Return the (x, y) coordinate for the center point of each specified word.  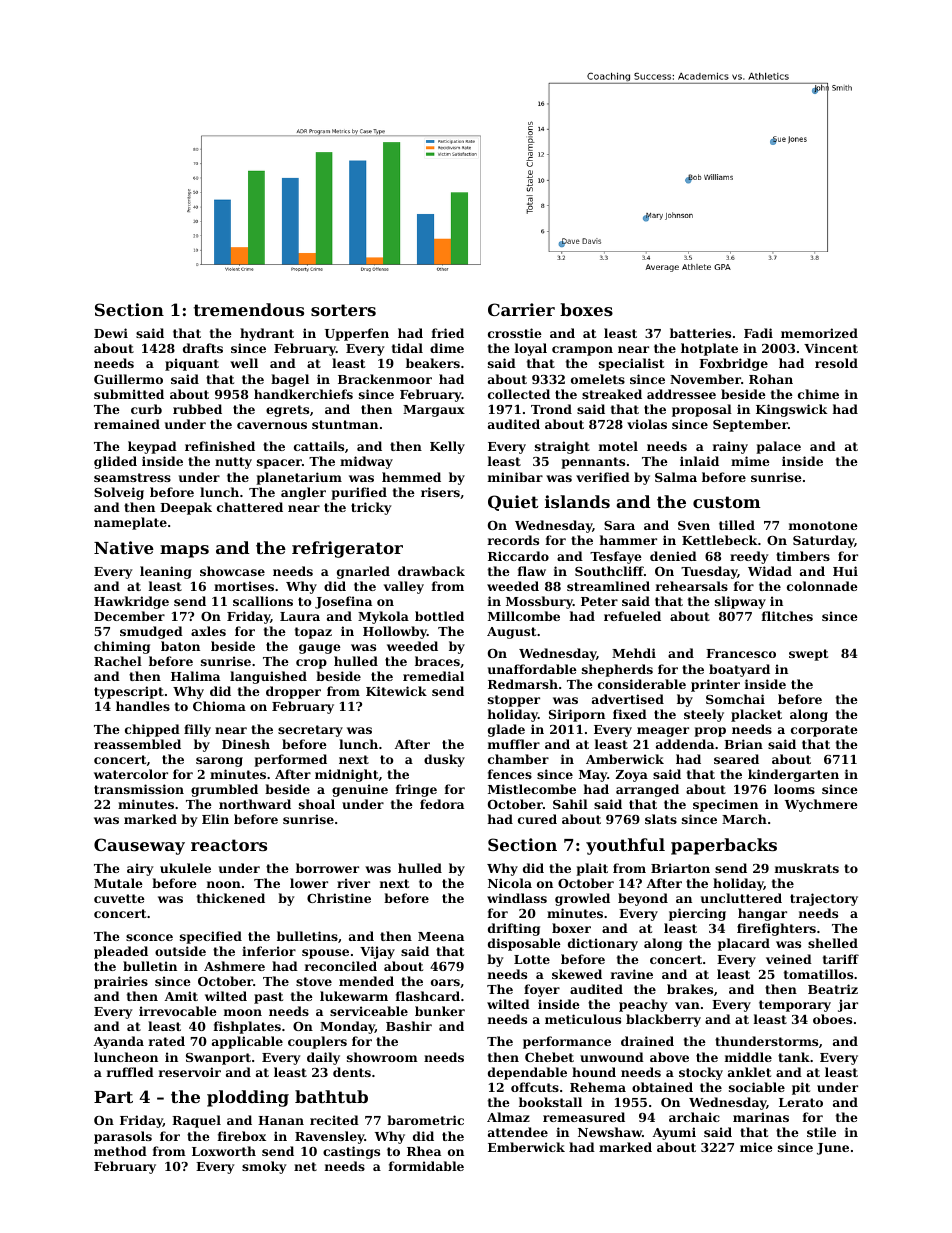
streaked (612, 394)
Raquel (196, 1121)
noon (224, 884)
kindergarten (793, 775)
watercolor (131, 774)
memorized (819, 333)
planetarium (299, 478)
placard (744, 944)
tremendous (249, 309)
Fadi (758, 333)
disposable (524, 944)
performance (567, 1042)
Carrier (521, 309)
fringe (416, 790)
